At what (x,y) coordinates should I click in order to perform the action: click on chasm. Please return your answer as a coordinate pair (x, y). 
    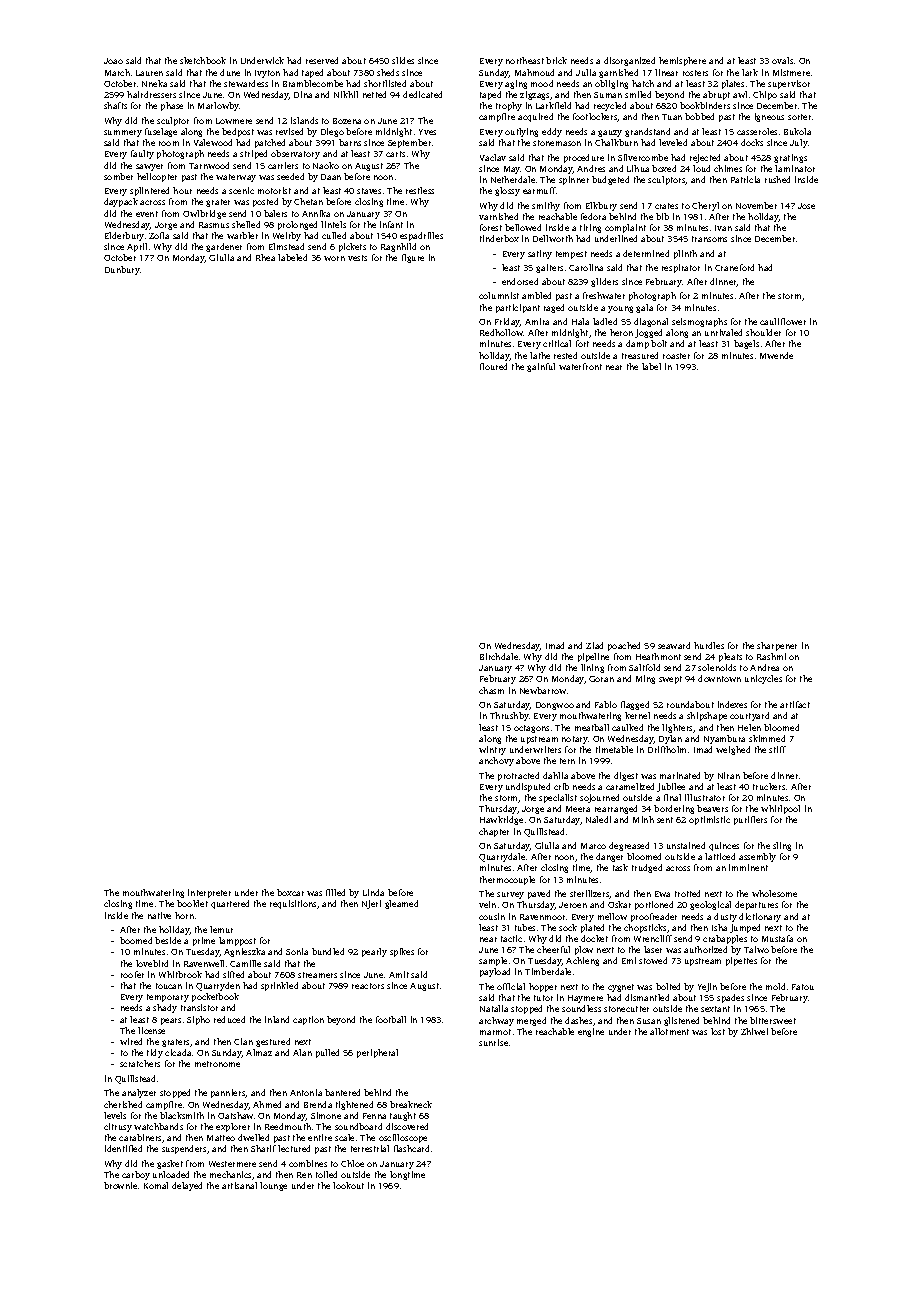
    Looking at the image, I should click on (491, 690).
